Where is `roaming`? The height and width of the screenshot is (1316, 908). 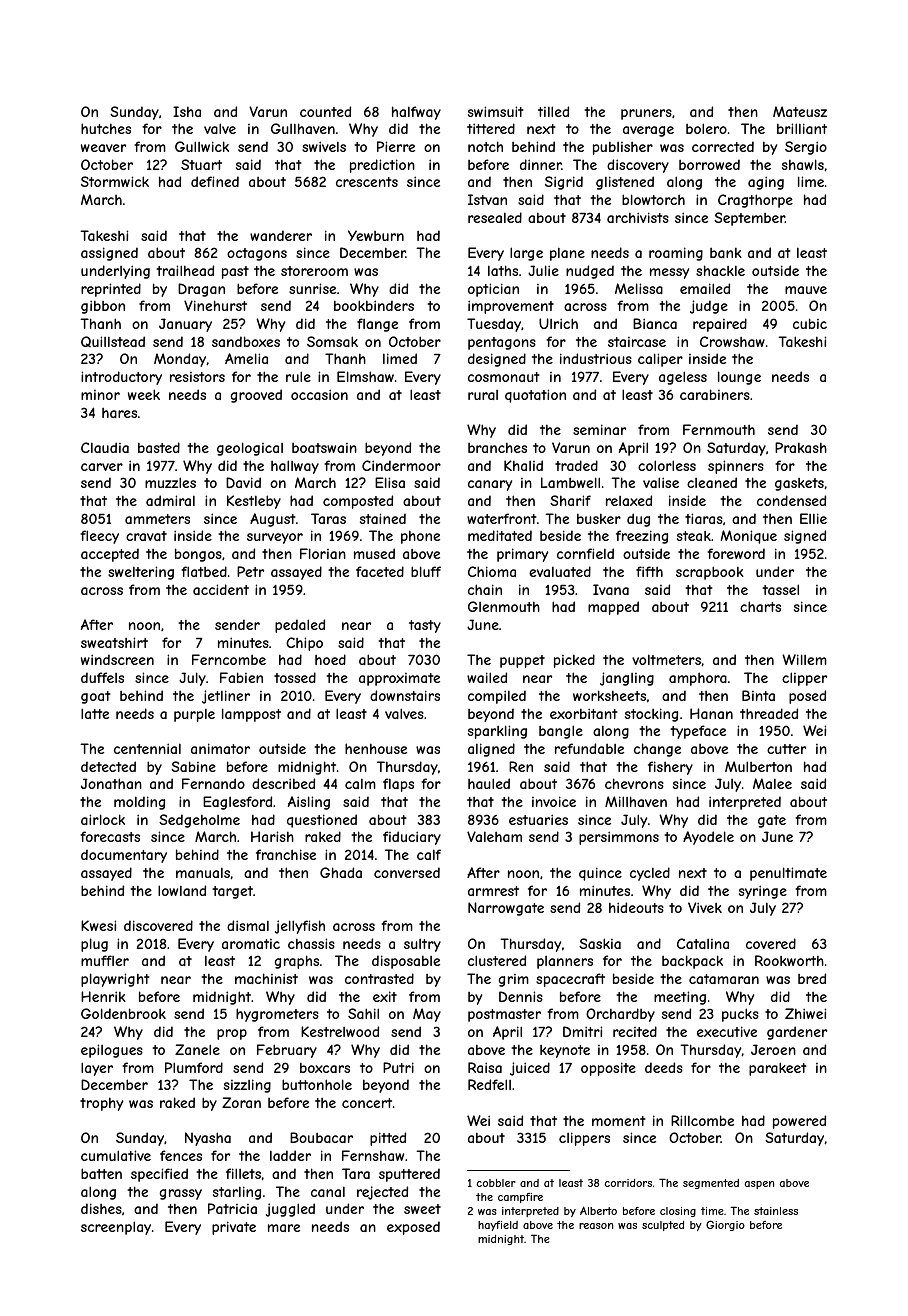
roaming is located at coordinates (676, 254).
